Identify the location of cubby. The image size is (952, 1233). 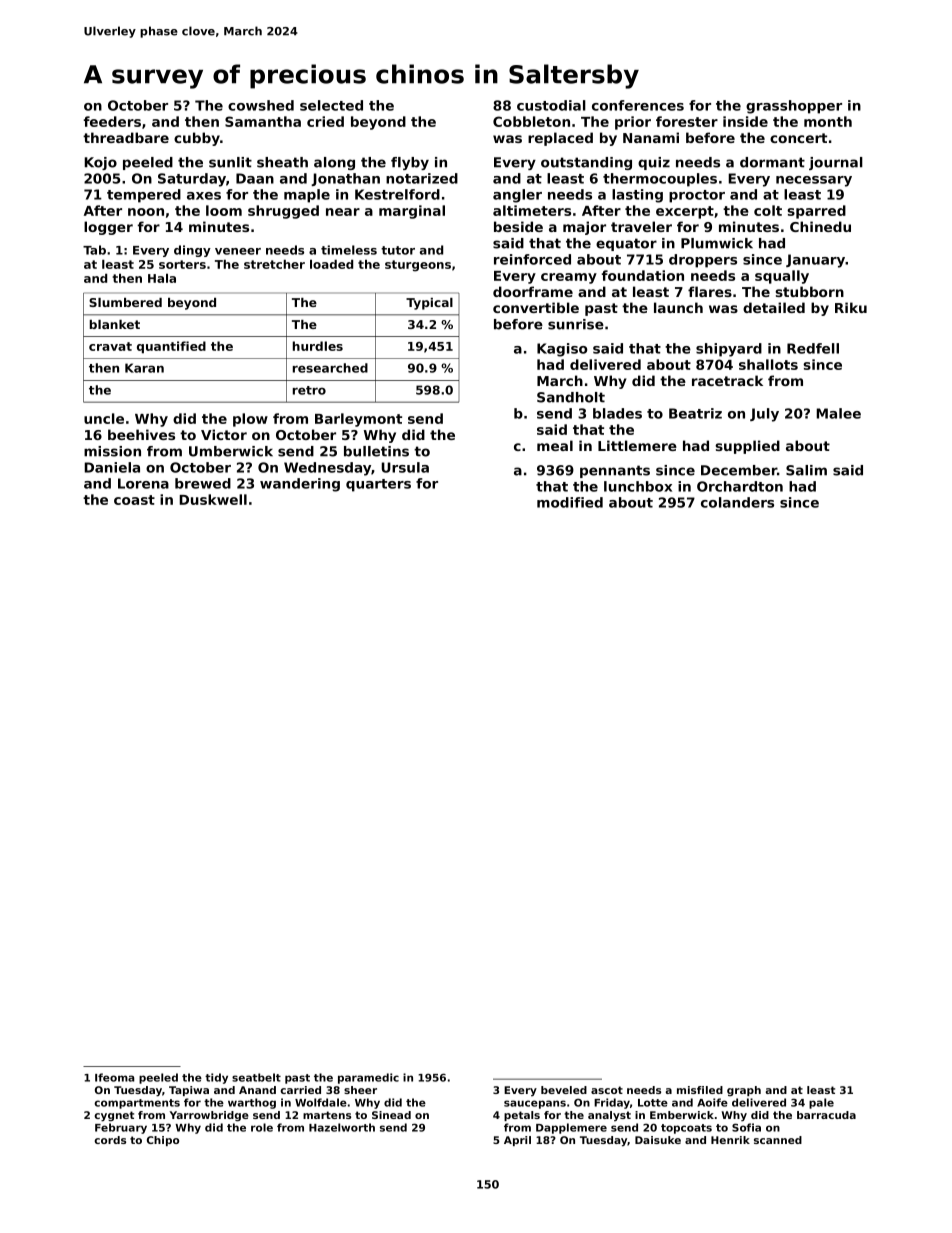
(197, 139).
